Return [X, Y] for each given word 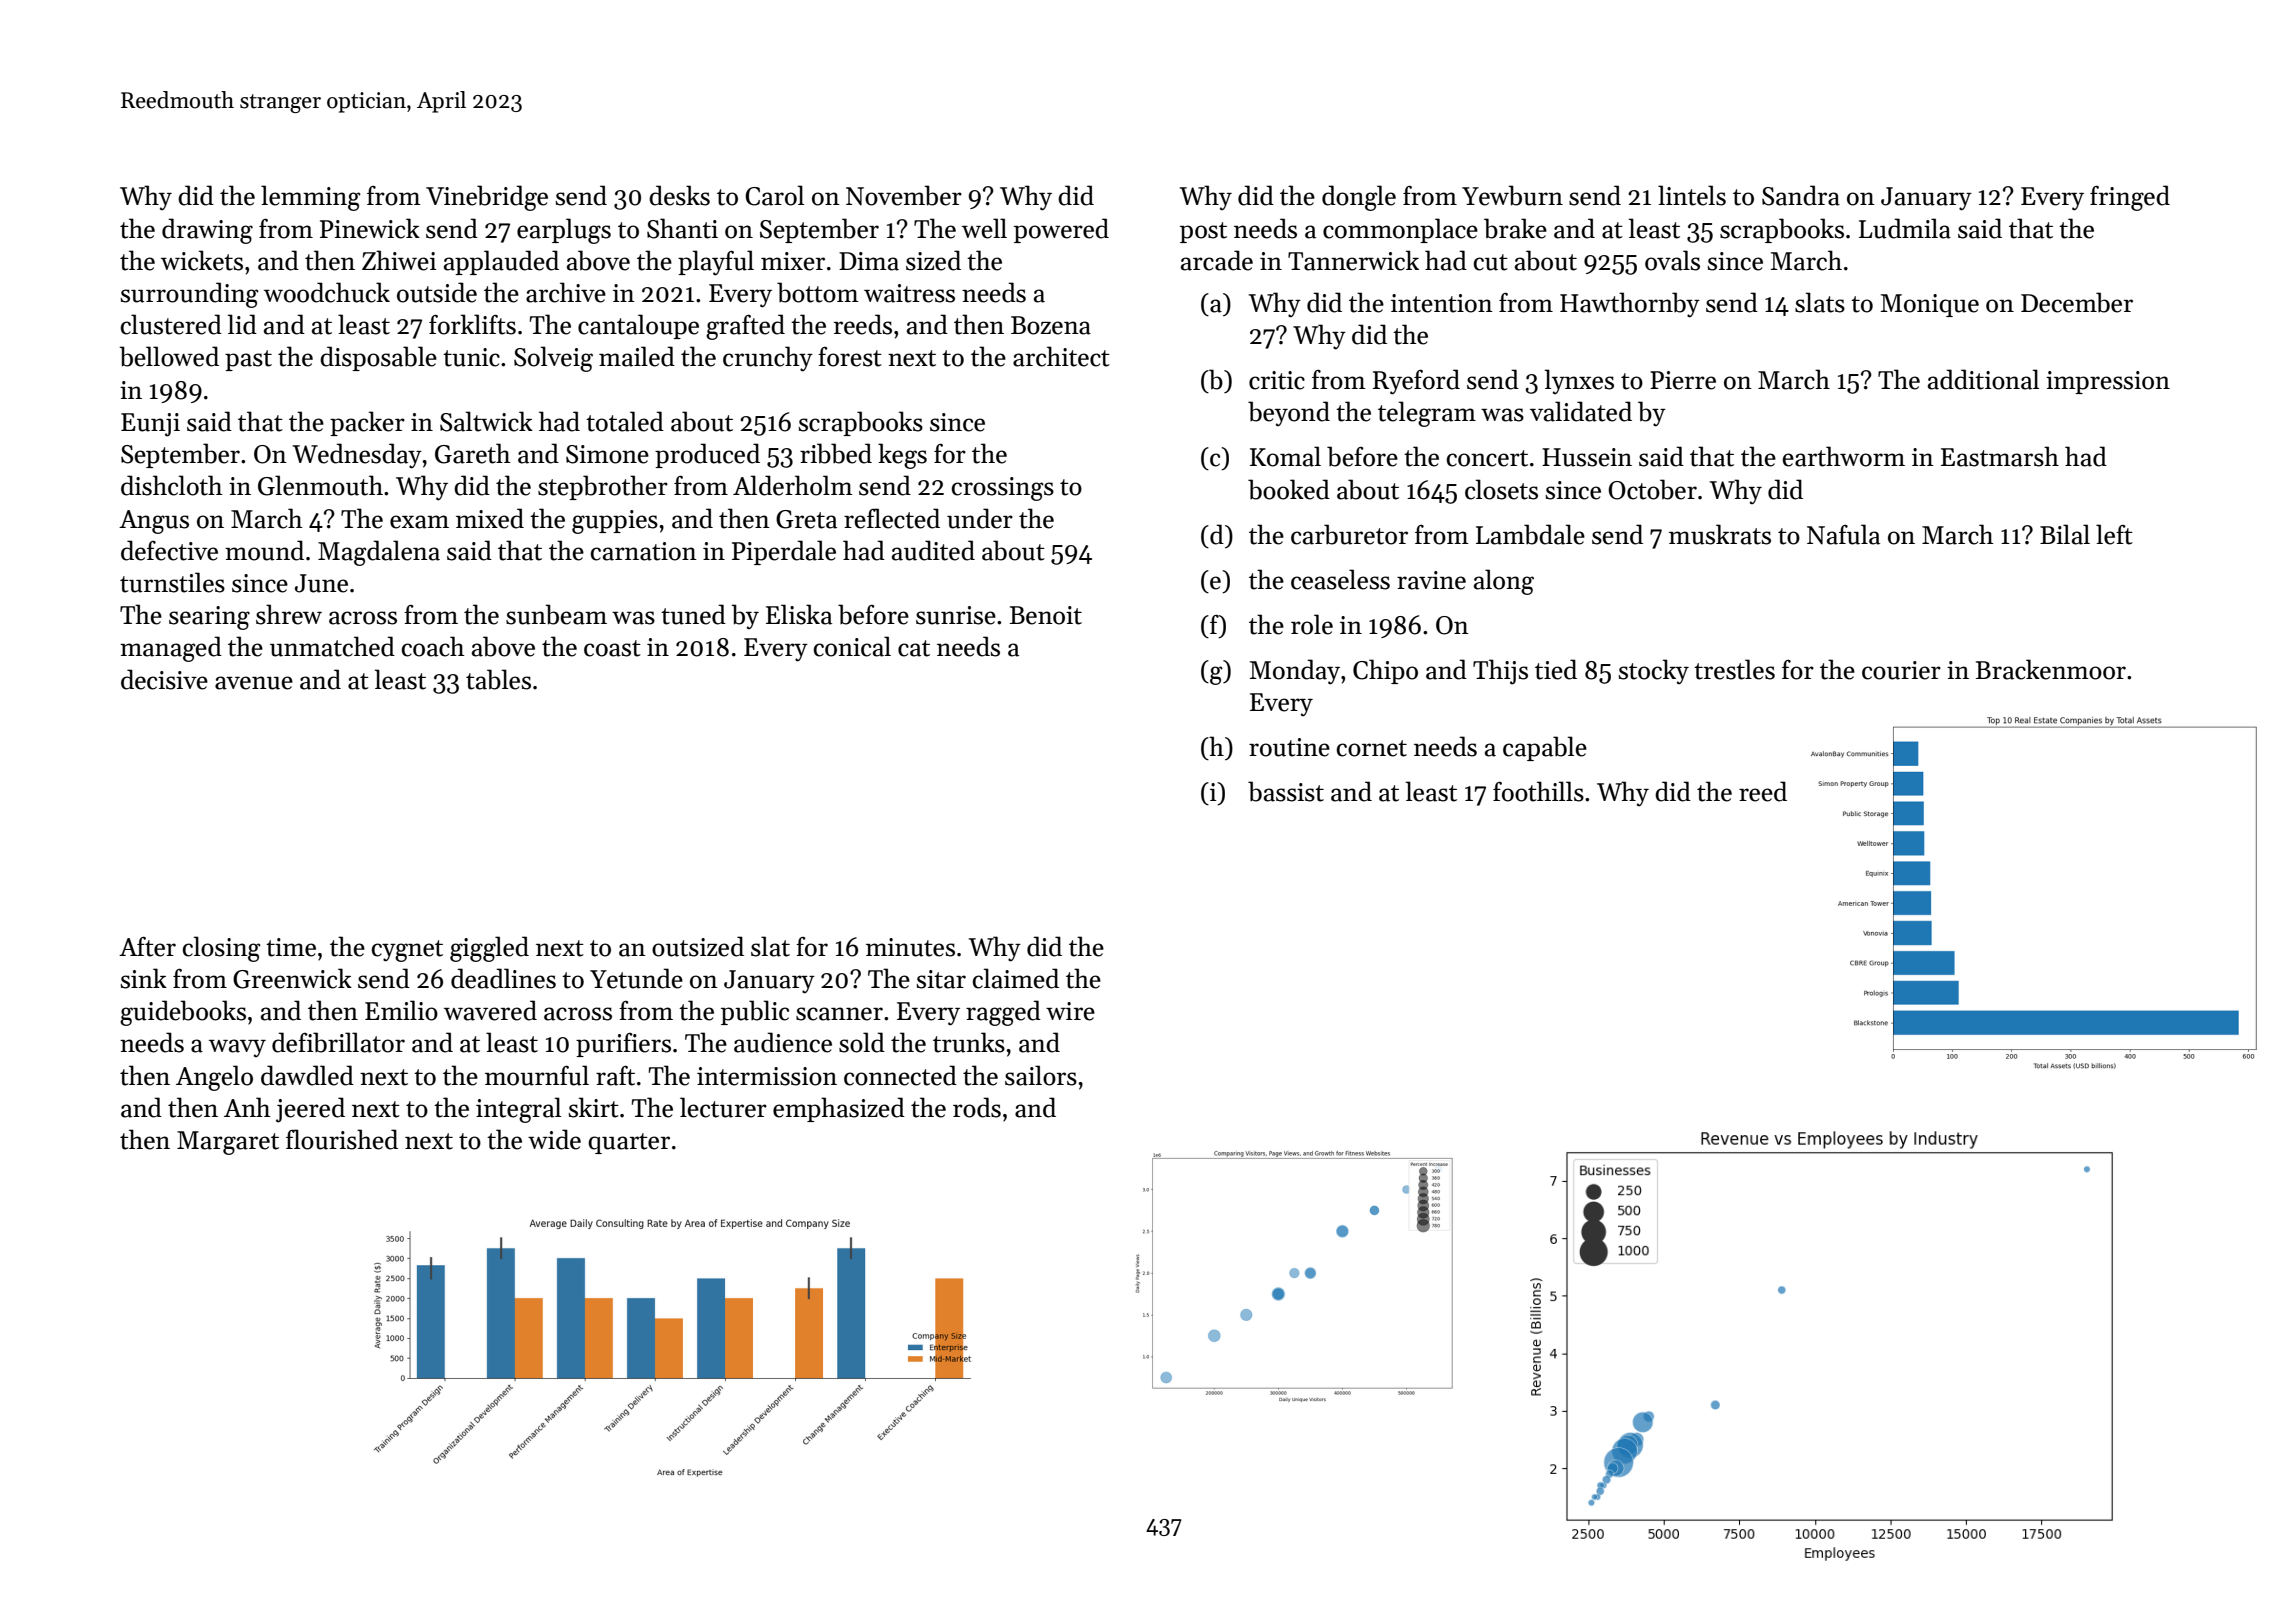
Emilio [401, 1010]
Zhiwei [399, 260]
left [2114, 534]
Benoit [1046, 615]
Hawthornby [1630, 305]
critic [1277, 380]
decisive [164, 679]
